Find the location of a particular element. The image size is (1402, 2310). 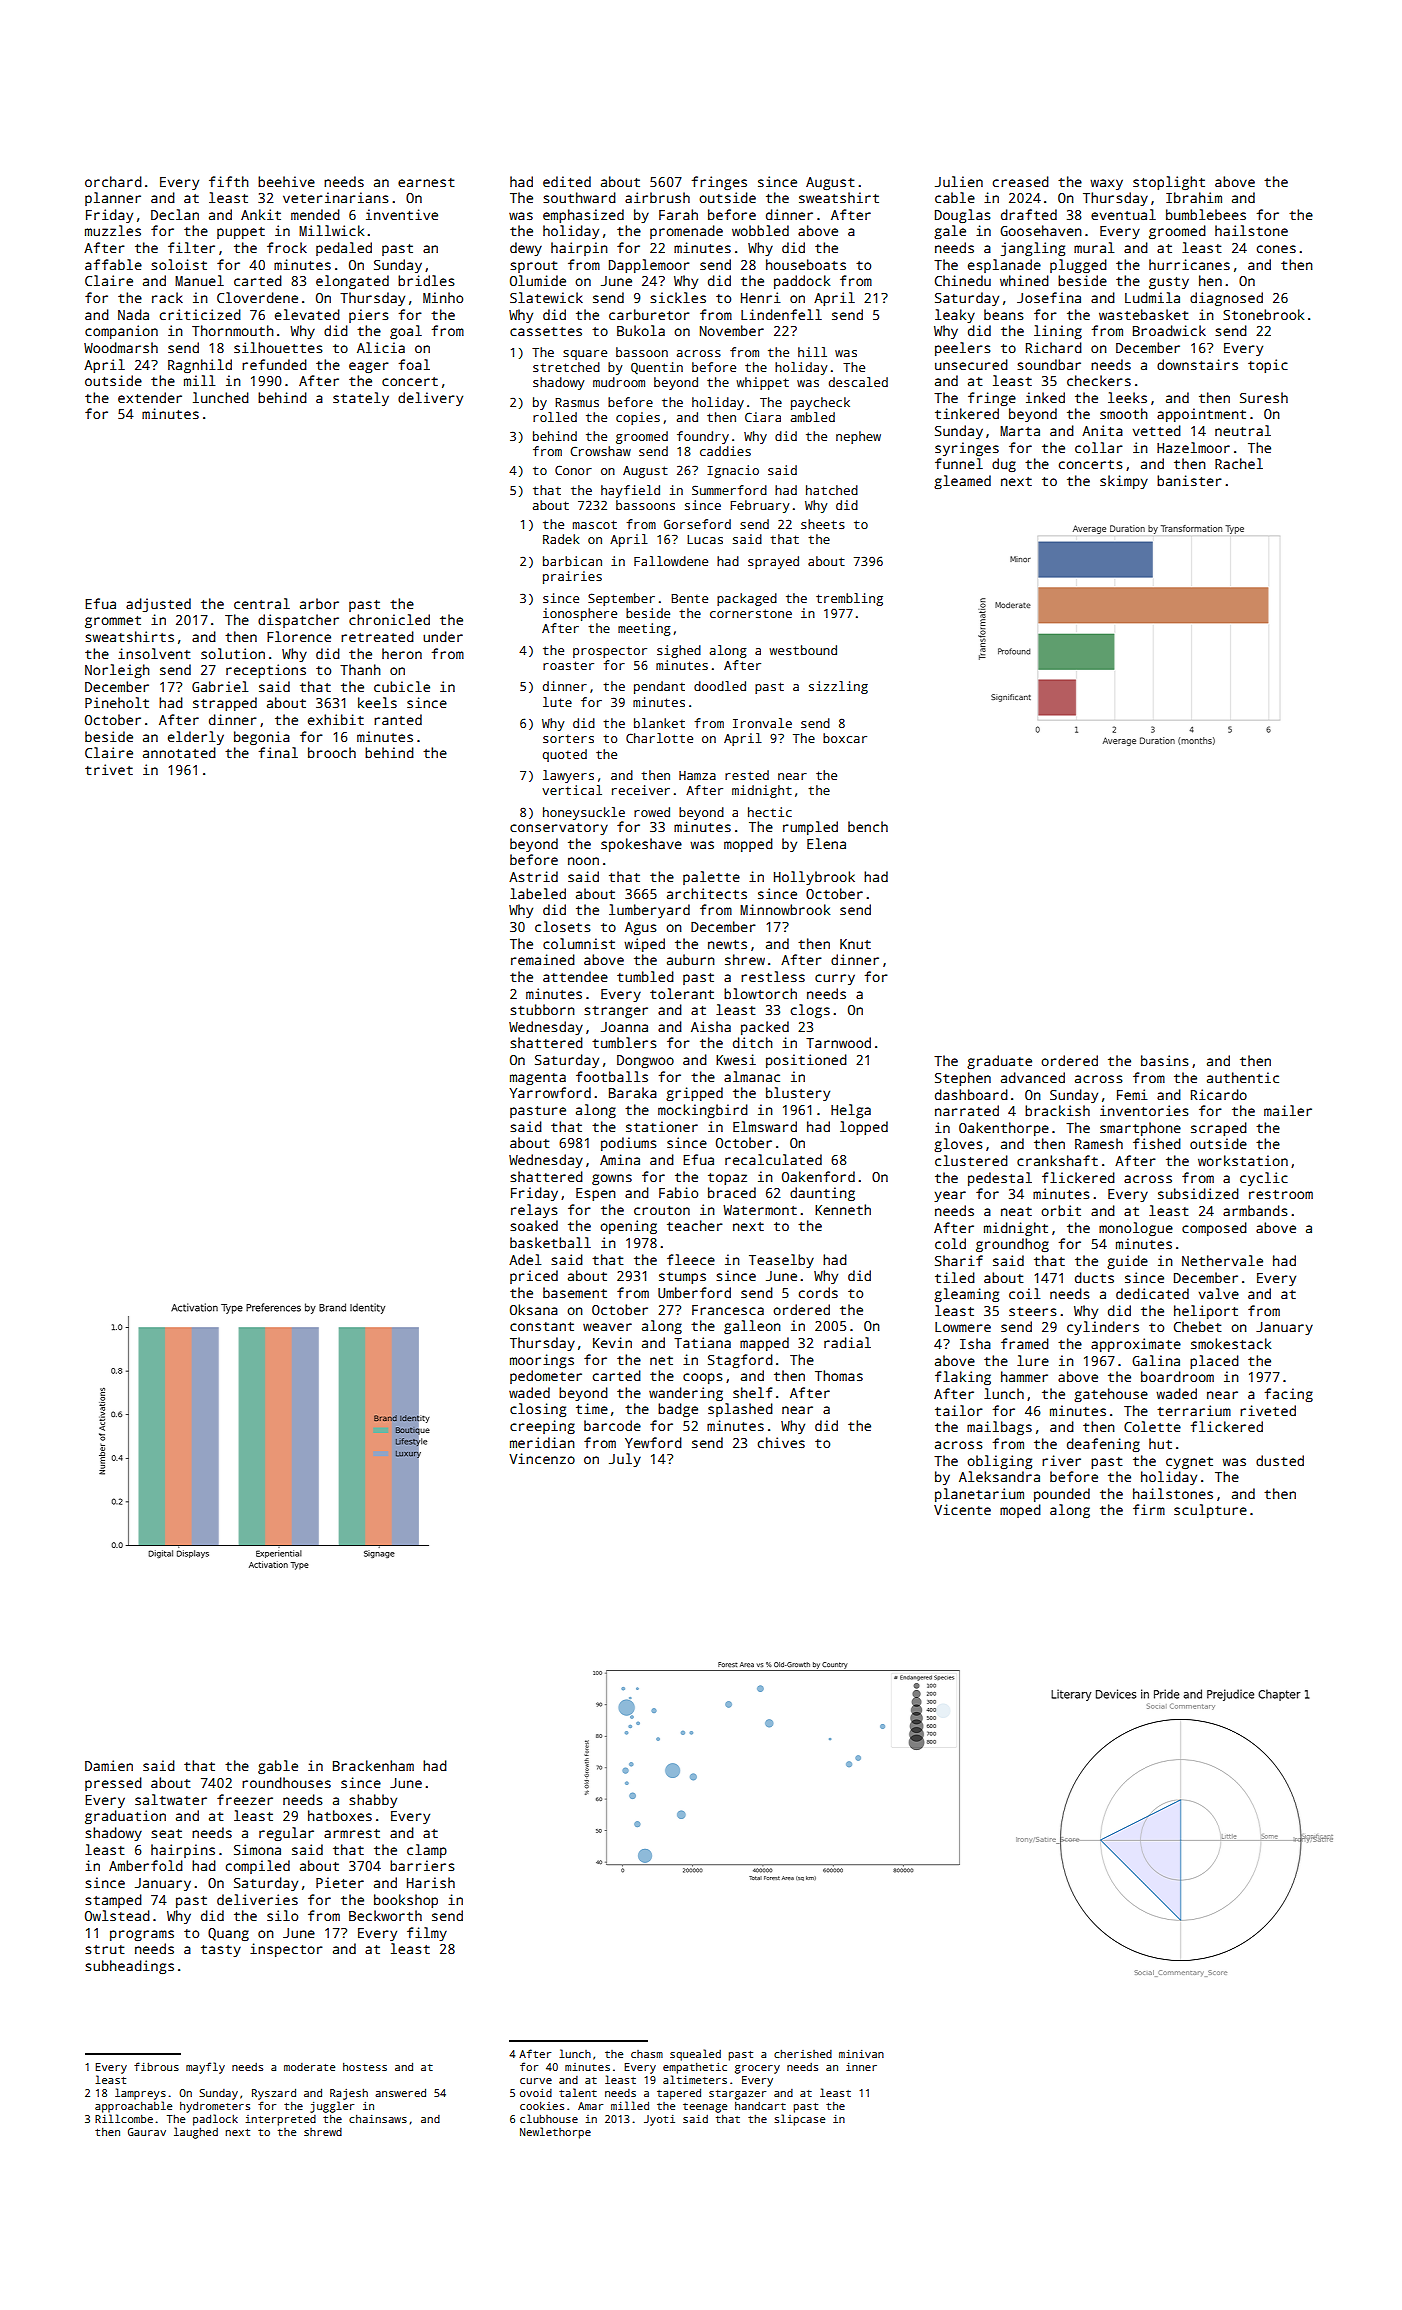

Rachel is located at coordinates (1239, 463).
